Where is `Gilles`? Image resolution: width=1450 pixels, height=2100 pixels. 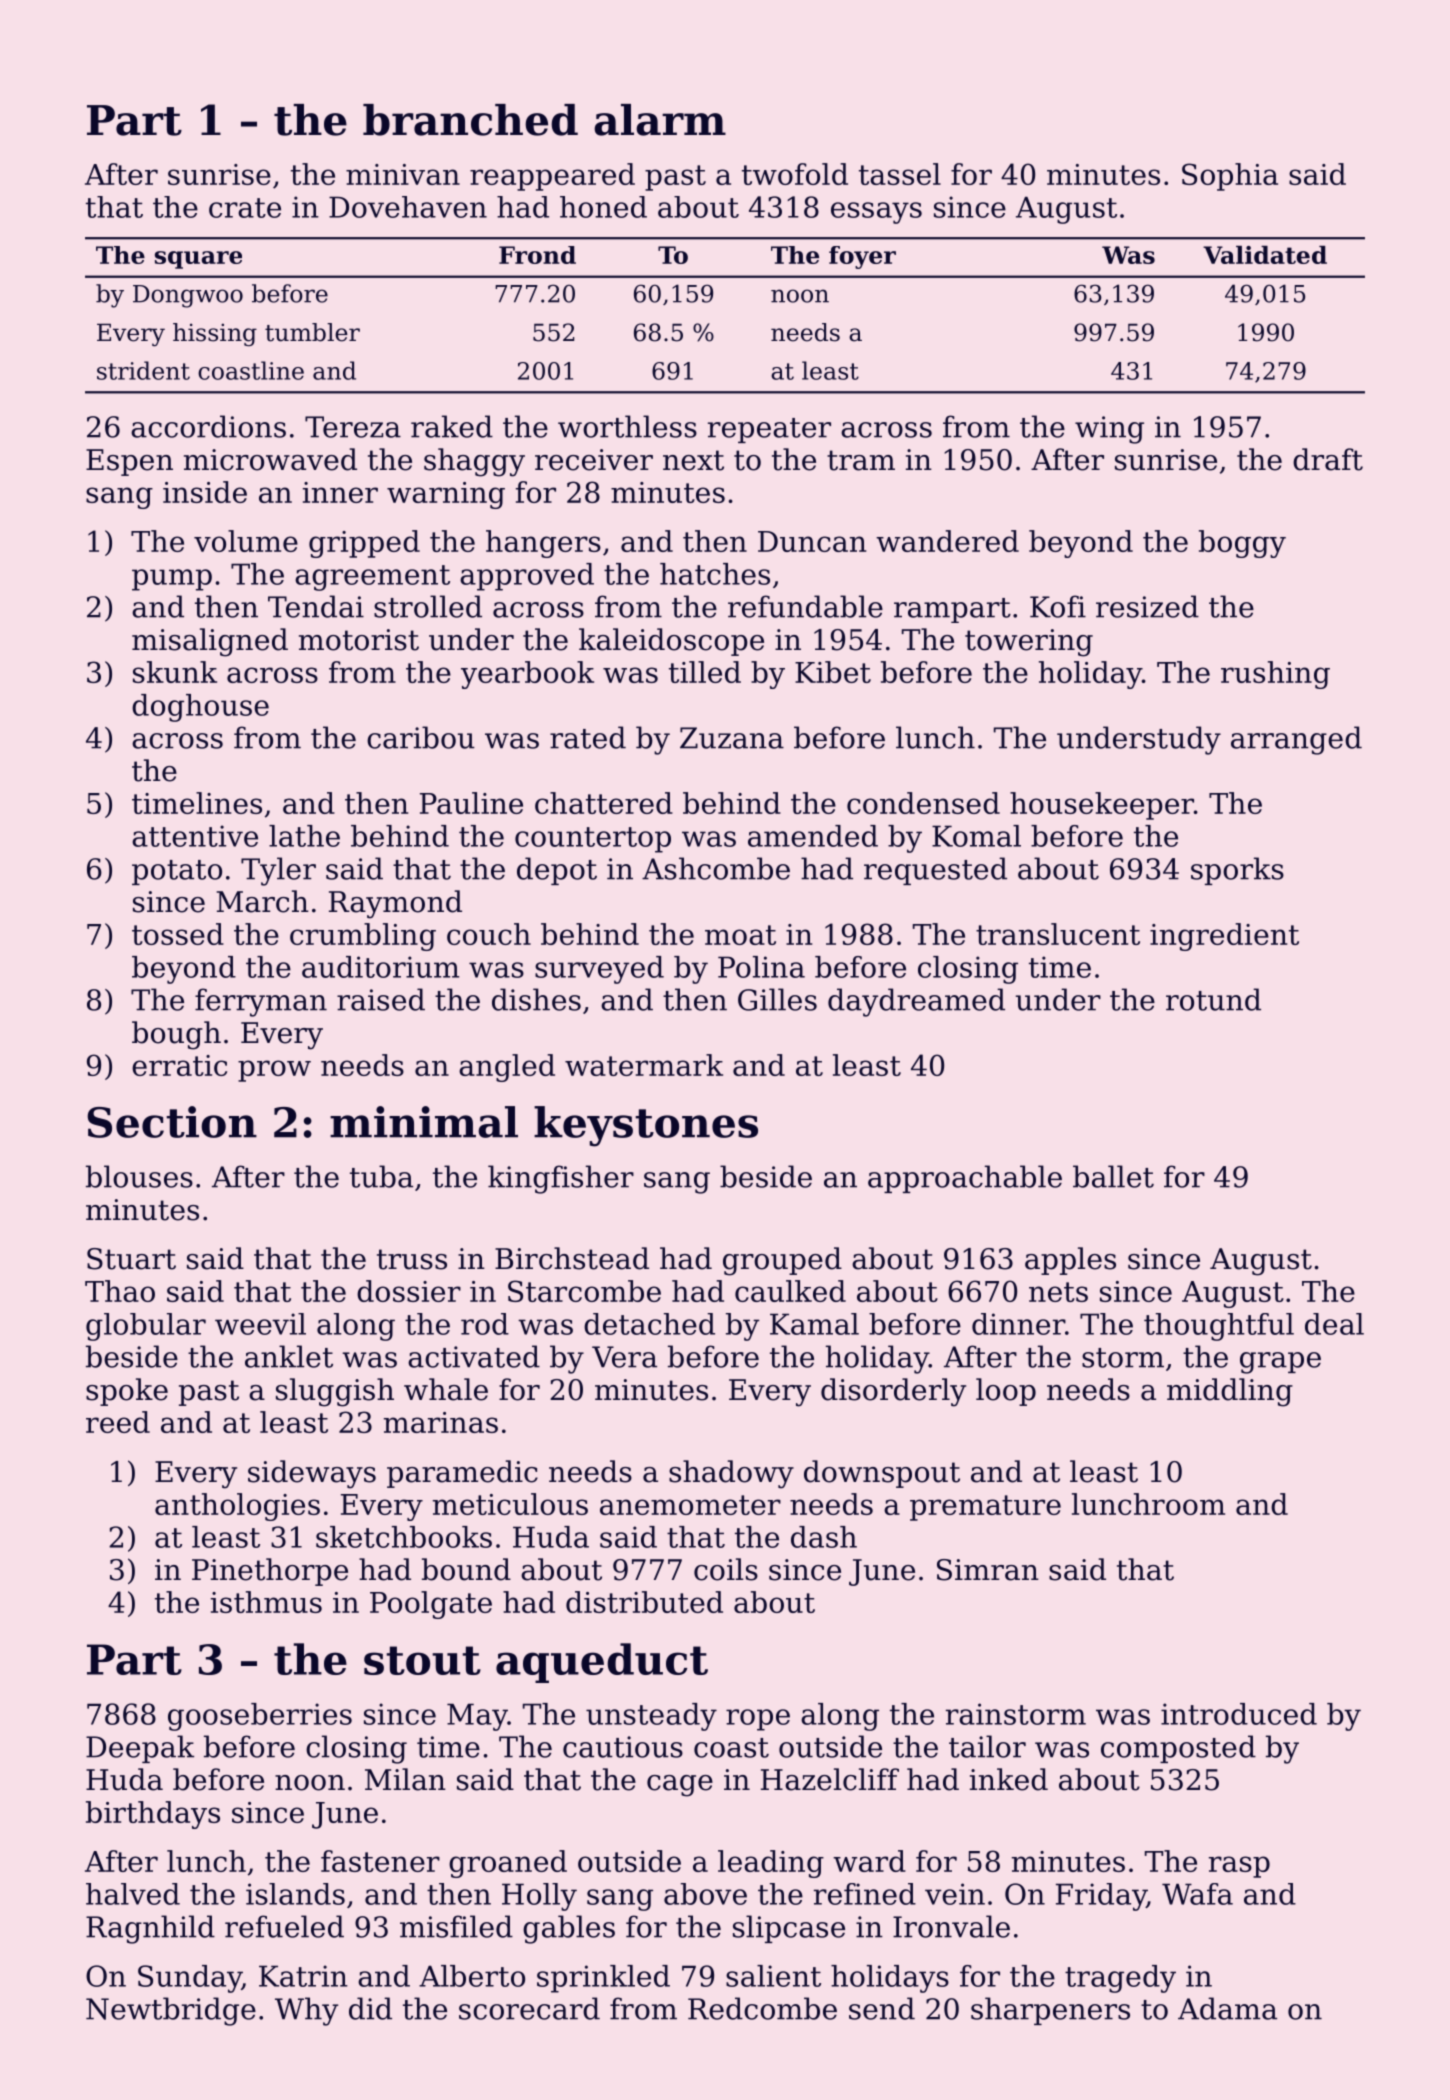 Gilles is located at coordinates (777, 999).
